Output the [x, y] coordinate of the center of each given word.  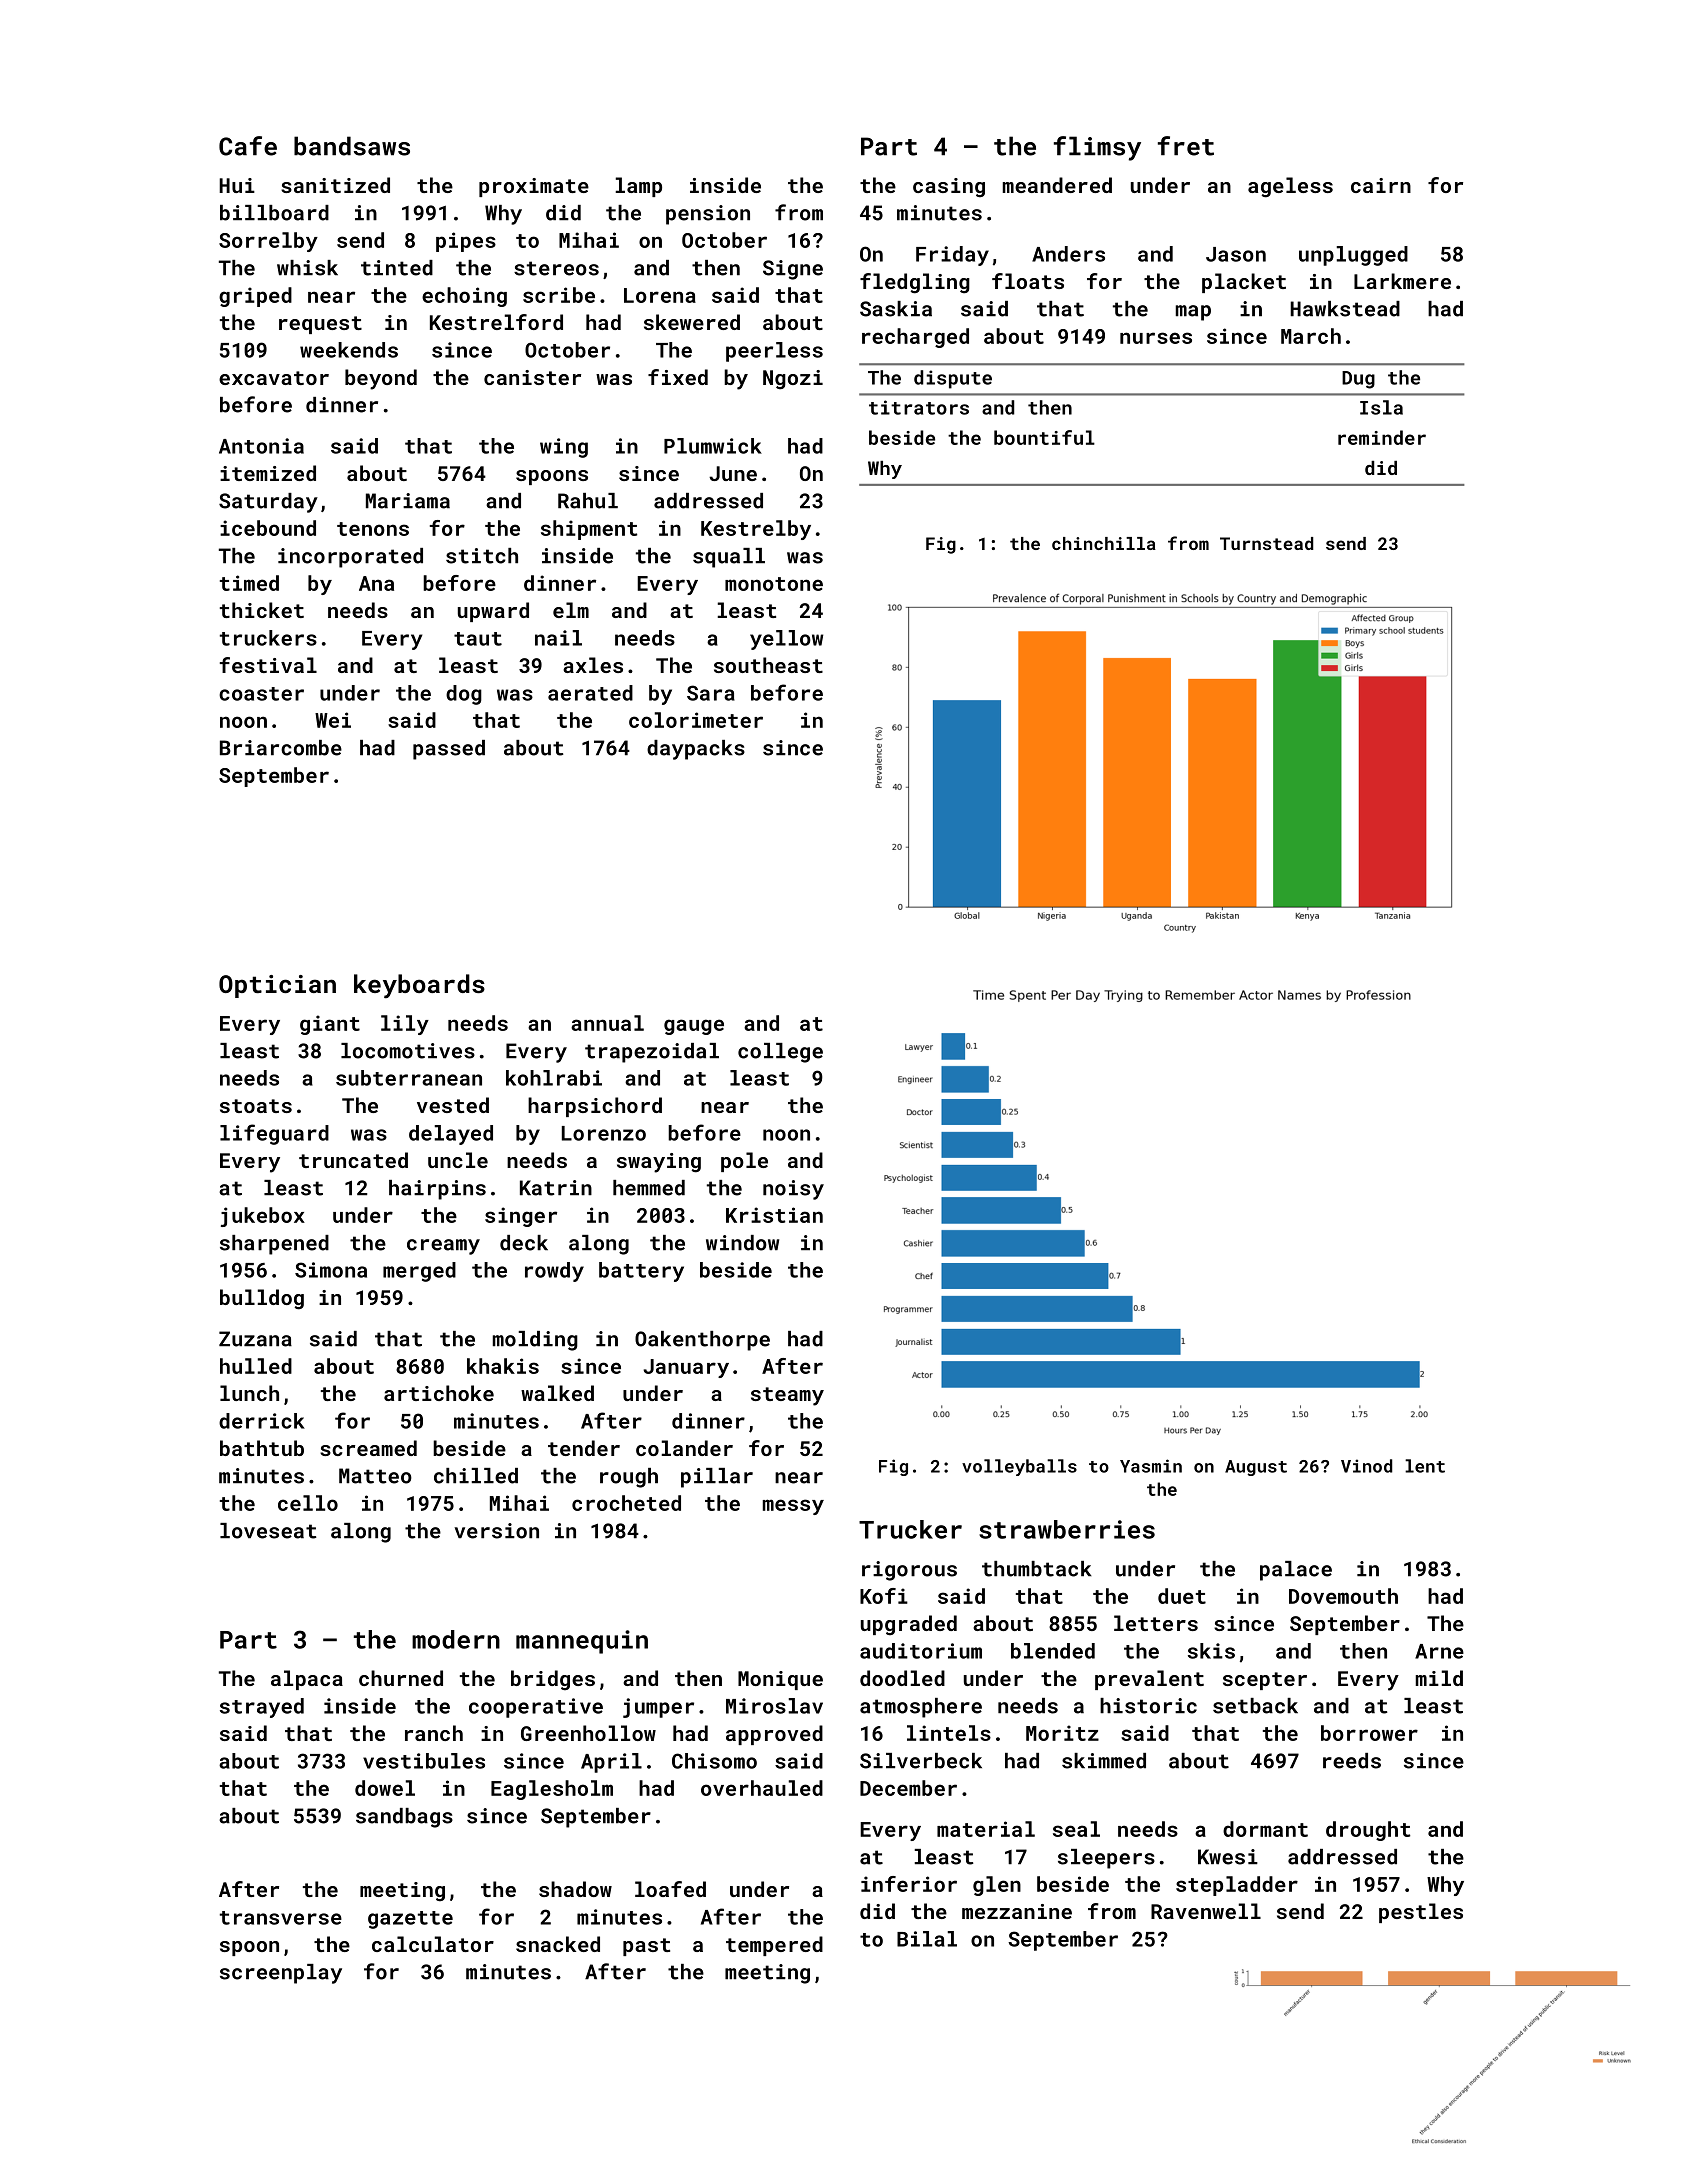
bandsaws [352, 146]
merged [419, 1272]
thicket [262, 610]
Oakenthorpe [702, 1341]
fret [1186, 146]
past [646, 1947]
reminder [1382, 437]
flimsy [1097, 148]
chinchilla [1104, 543]
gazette [410, 1920]
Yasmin [1151, 1466]
